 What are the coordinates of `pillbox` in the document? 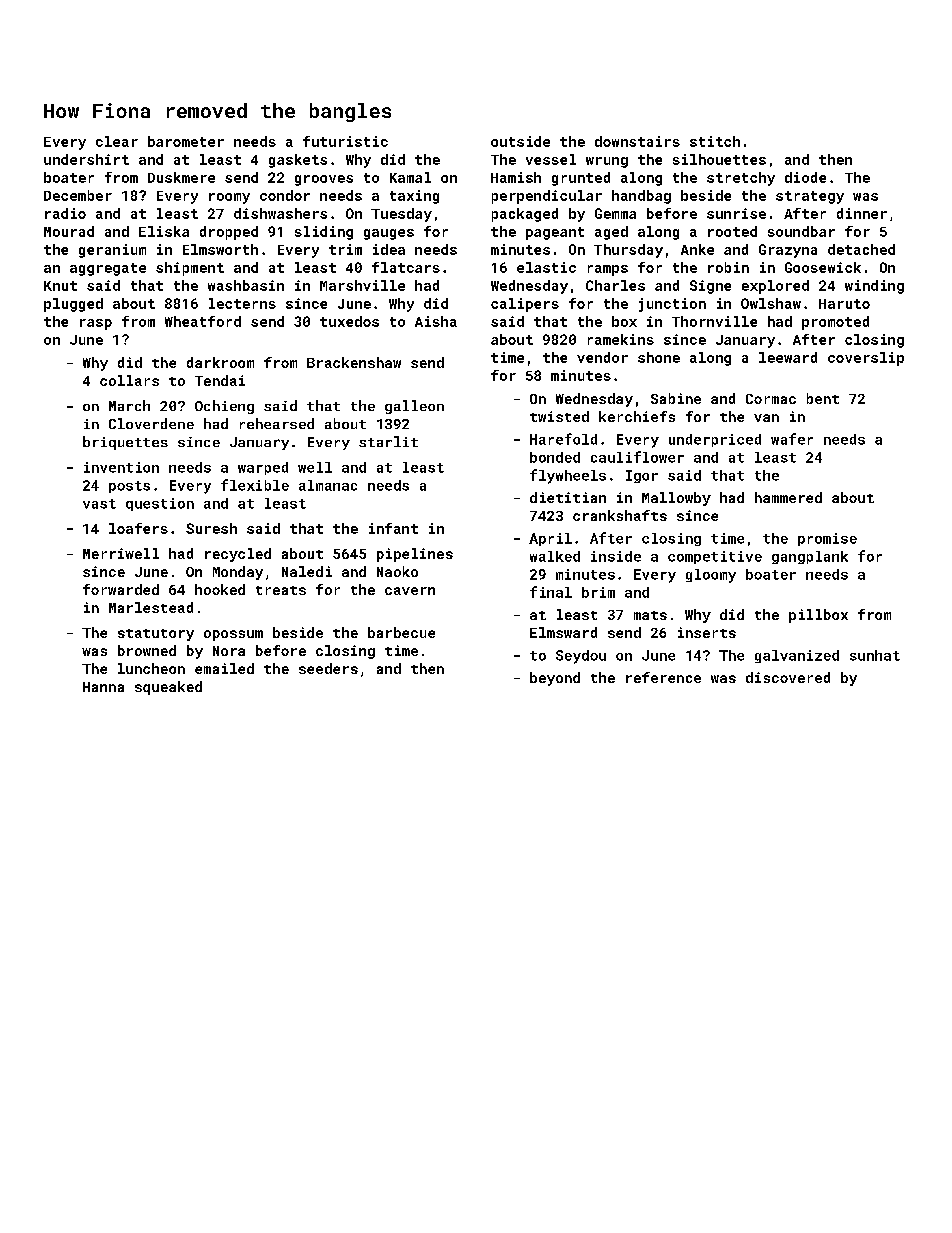 It's located at (818, 616).
